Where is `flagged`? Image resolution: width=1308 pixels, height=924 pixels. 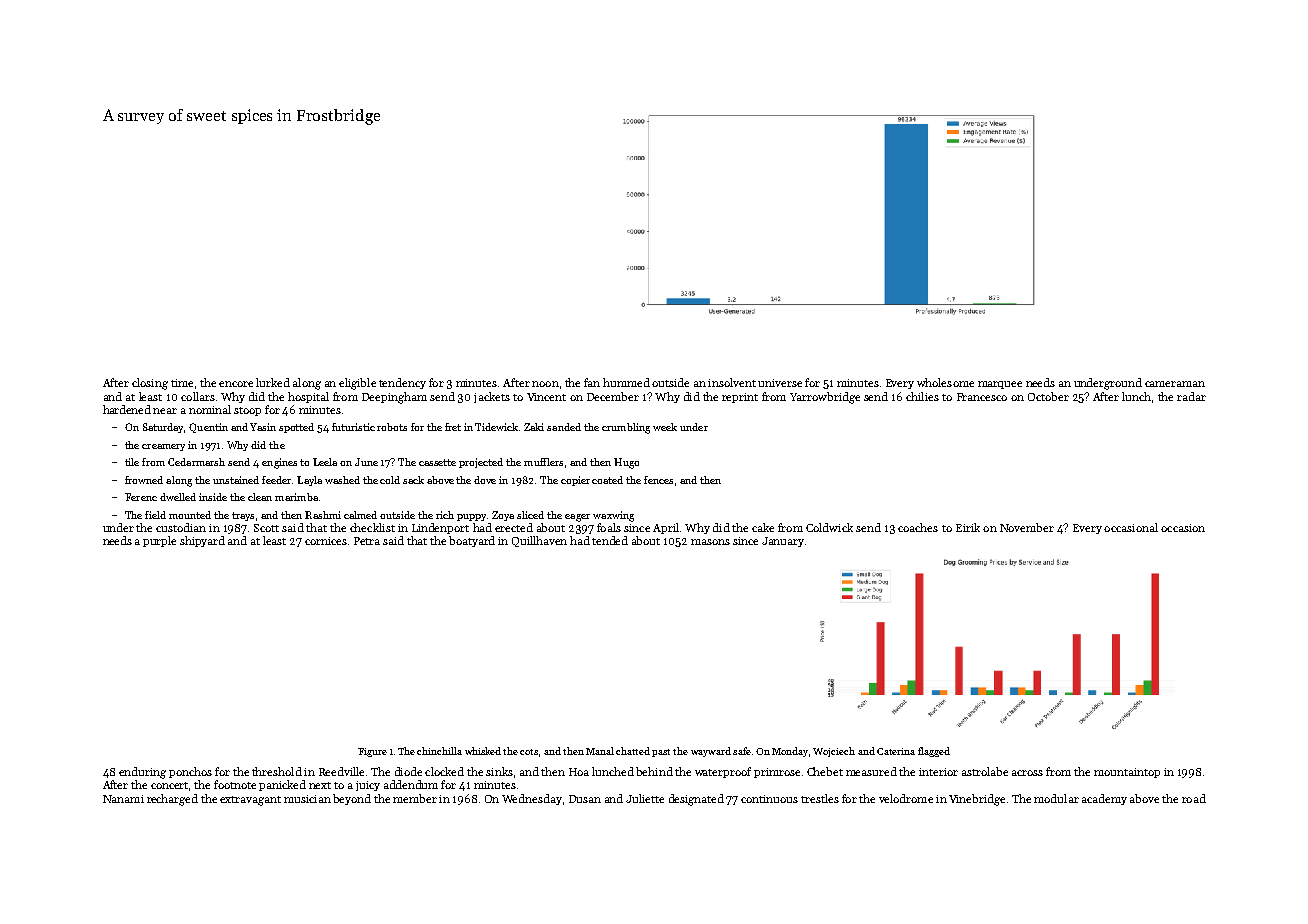
flagged is located at coordinates (934, 752).
